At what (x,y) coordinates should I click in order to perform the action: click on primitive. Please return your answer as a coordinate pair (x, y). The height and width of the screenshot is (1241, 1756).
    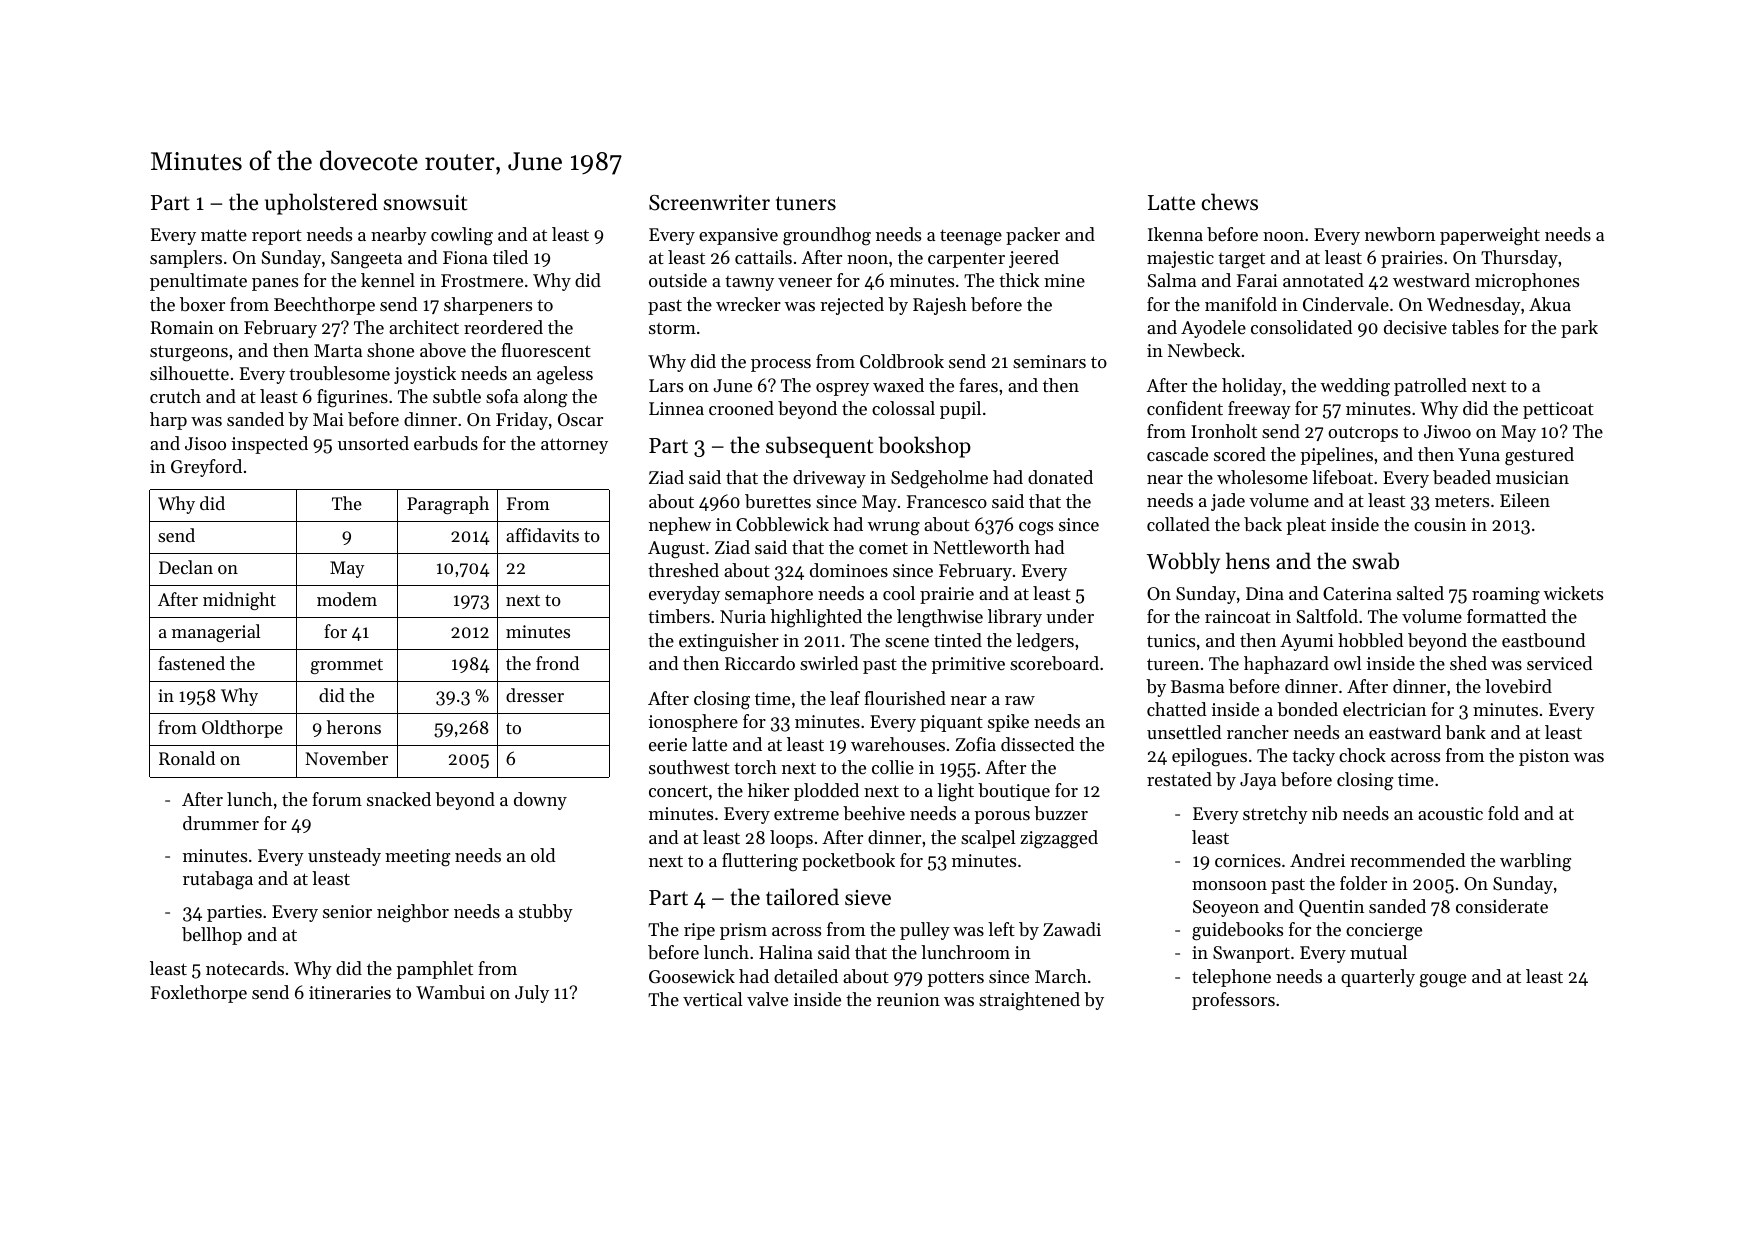
    Looking at the image, I should click on (968, 665).
